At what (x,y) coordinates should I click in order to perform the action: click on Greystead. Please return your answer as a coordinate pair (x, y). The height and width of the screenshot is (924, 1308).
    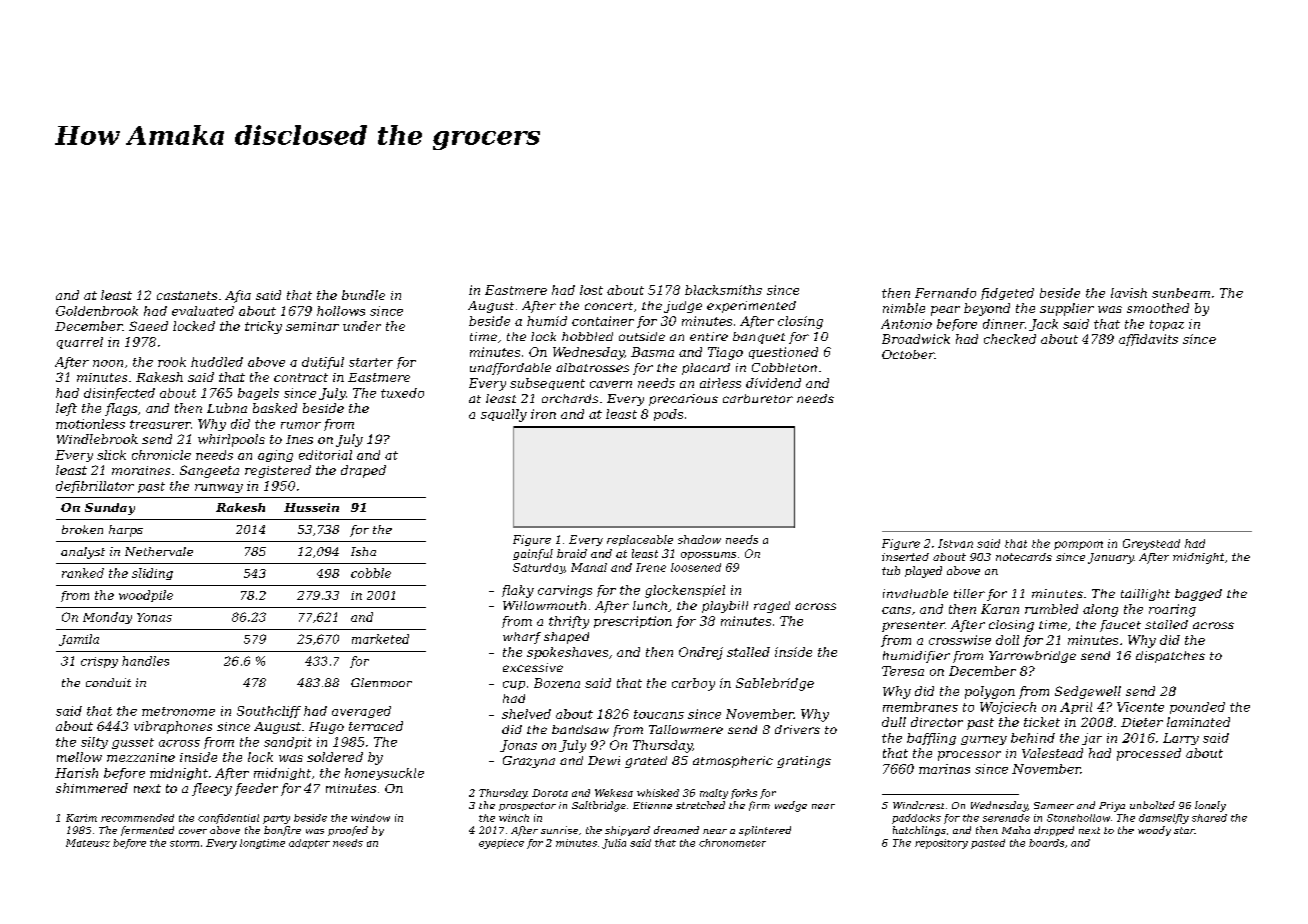
    Looking at the image, I should click on (1151, 544).
